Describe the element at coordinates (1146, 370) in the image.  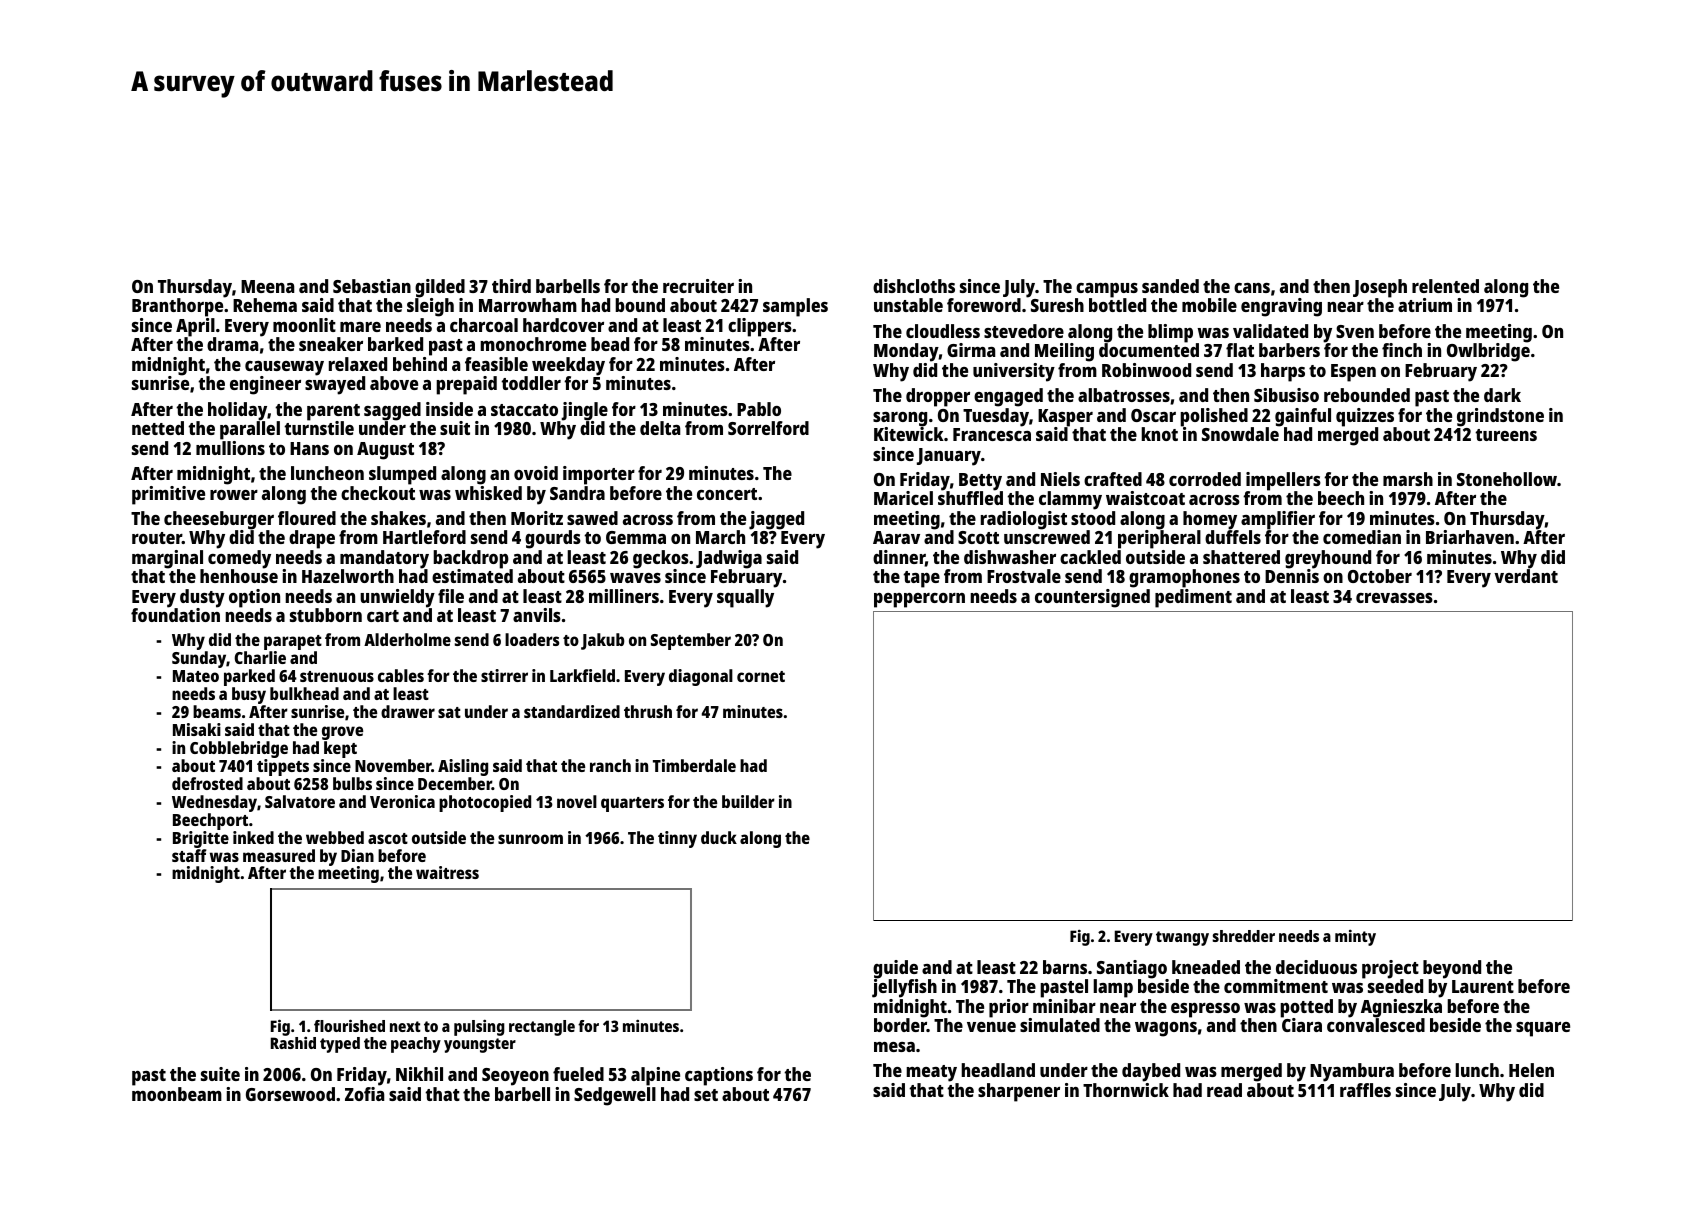
I see `Robinwood` at that location.
